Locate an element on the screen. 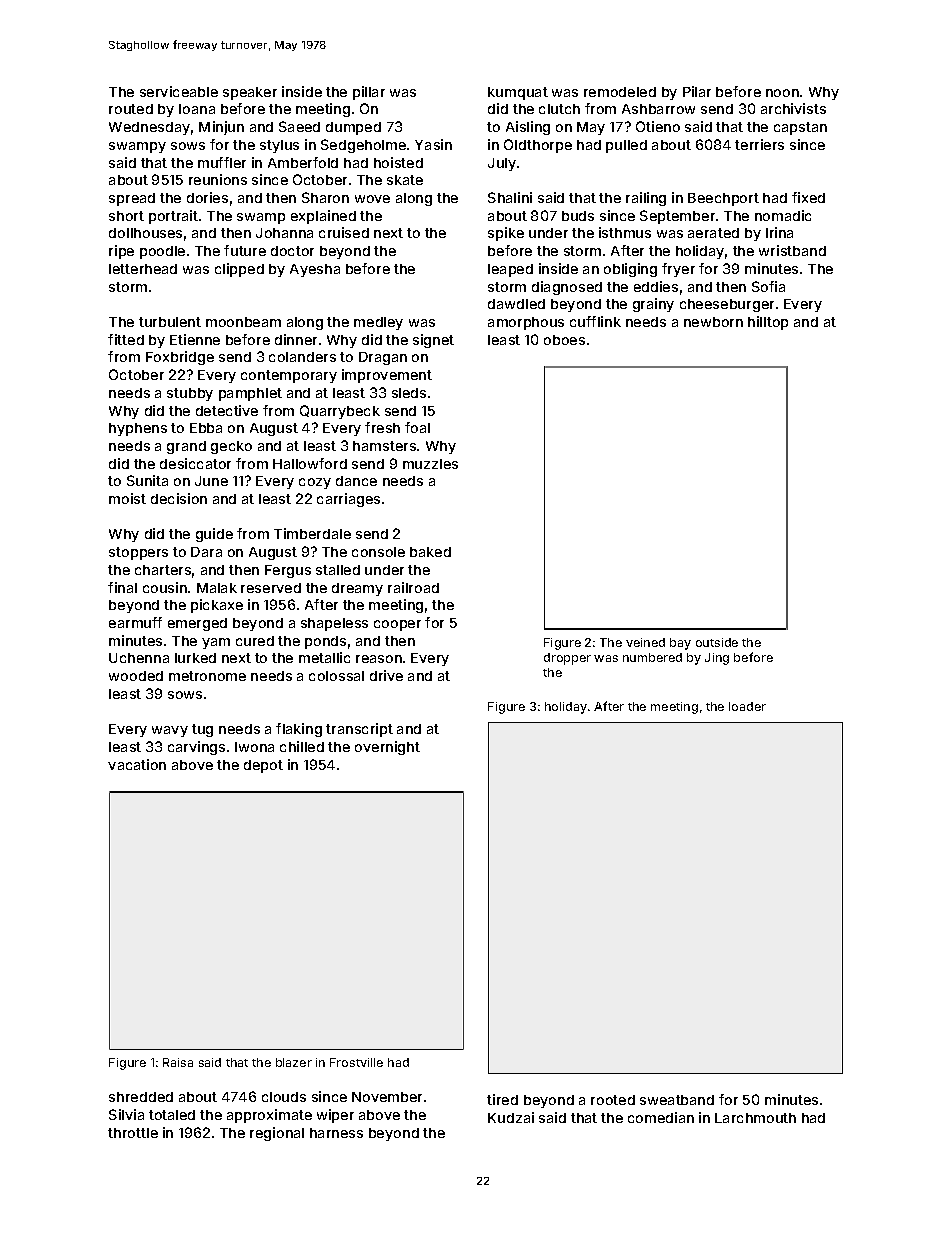 Image resolution: width=952 pixels, height=1233 pixels. hilltop is located at coordinates (768, 323).
